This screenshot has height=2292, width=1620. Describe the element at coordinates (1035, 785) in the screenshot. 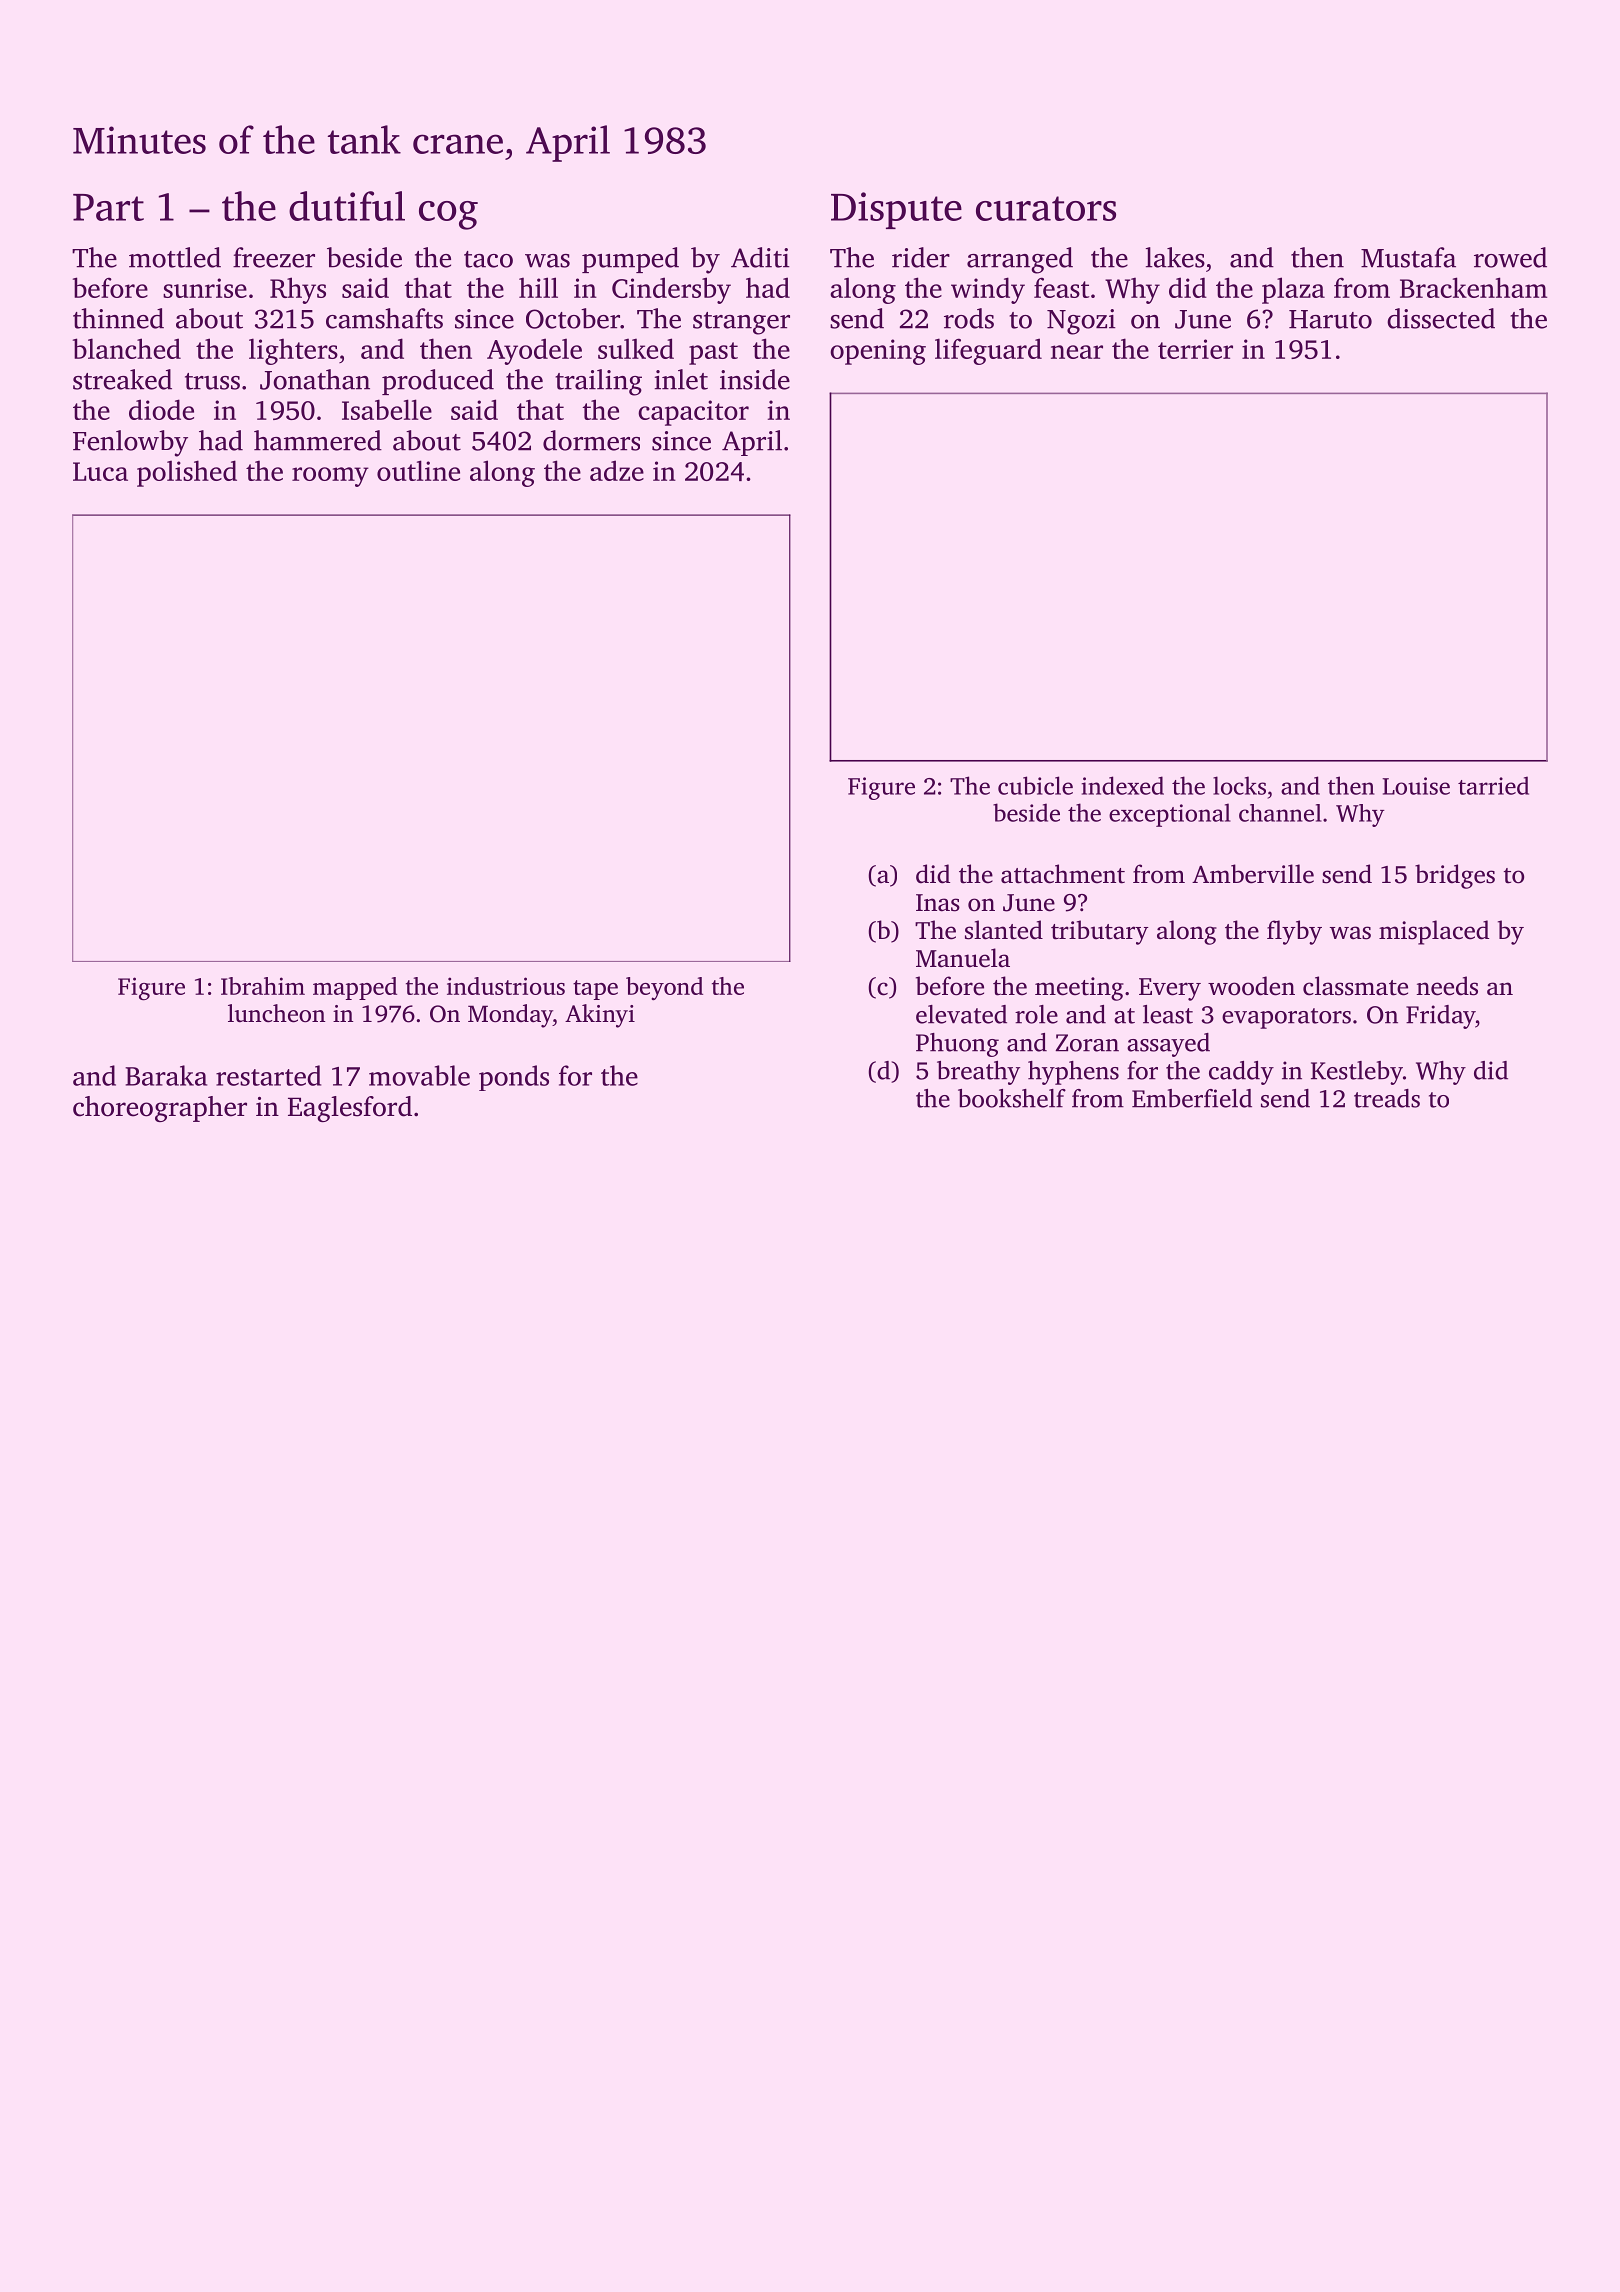

I see `cubicle` at that location.
